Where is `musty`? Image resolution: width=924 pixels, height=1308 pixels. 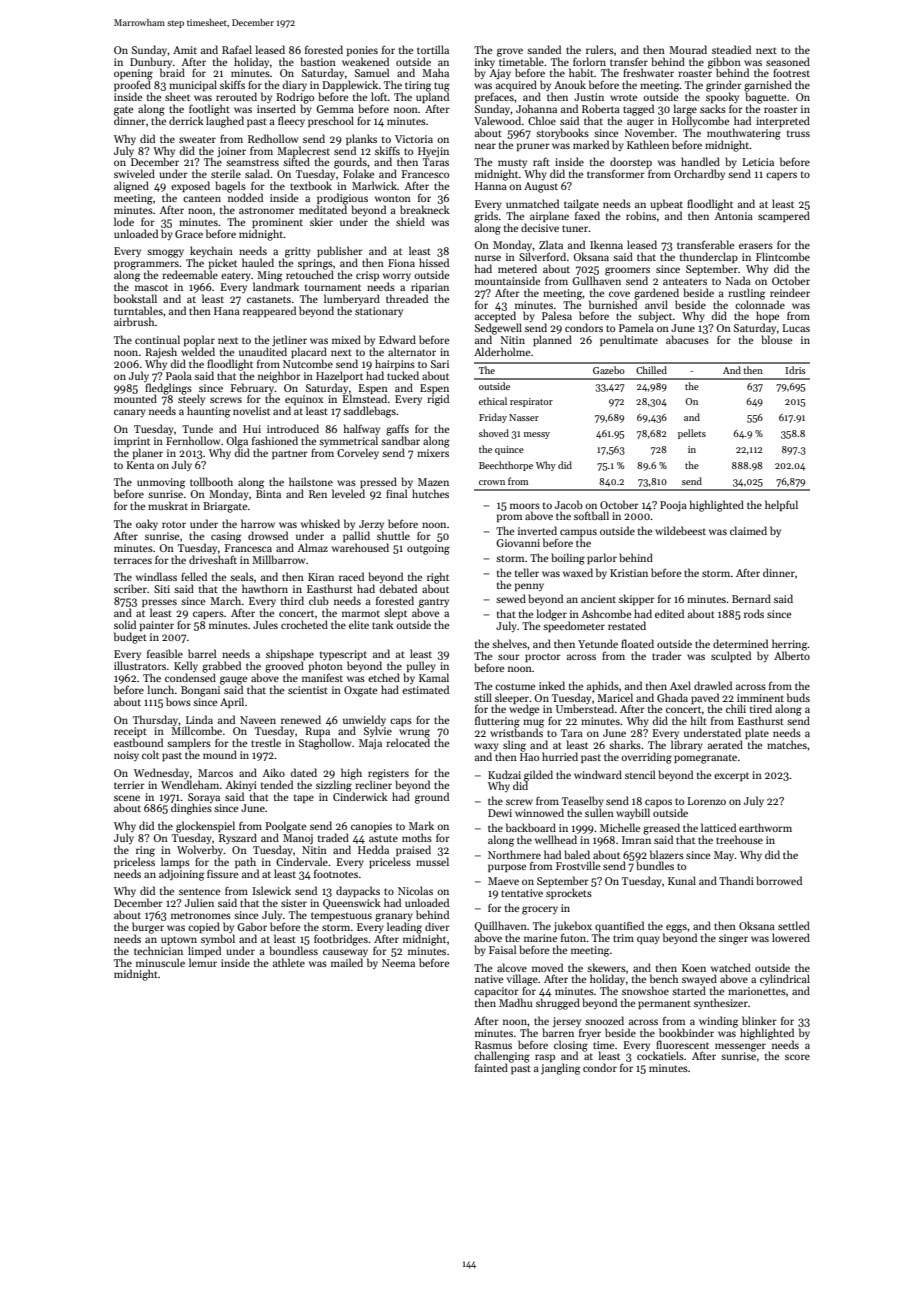
musty is located at coordinates (512, 163).
